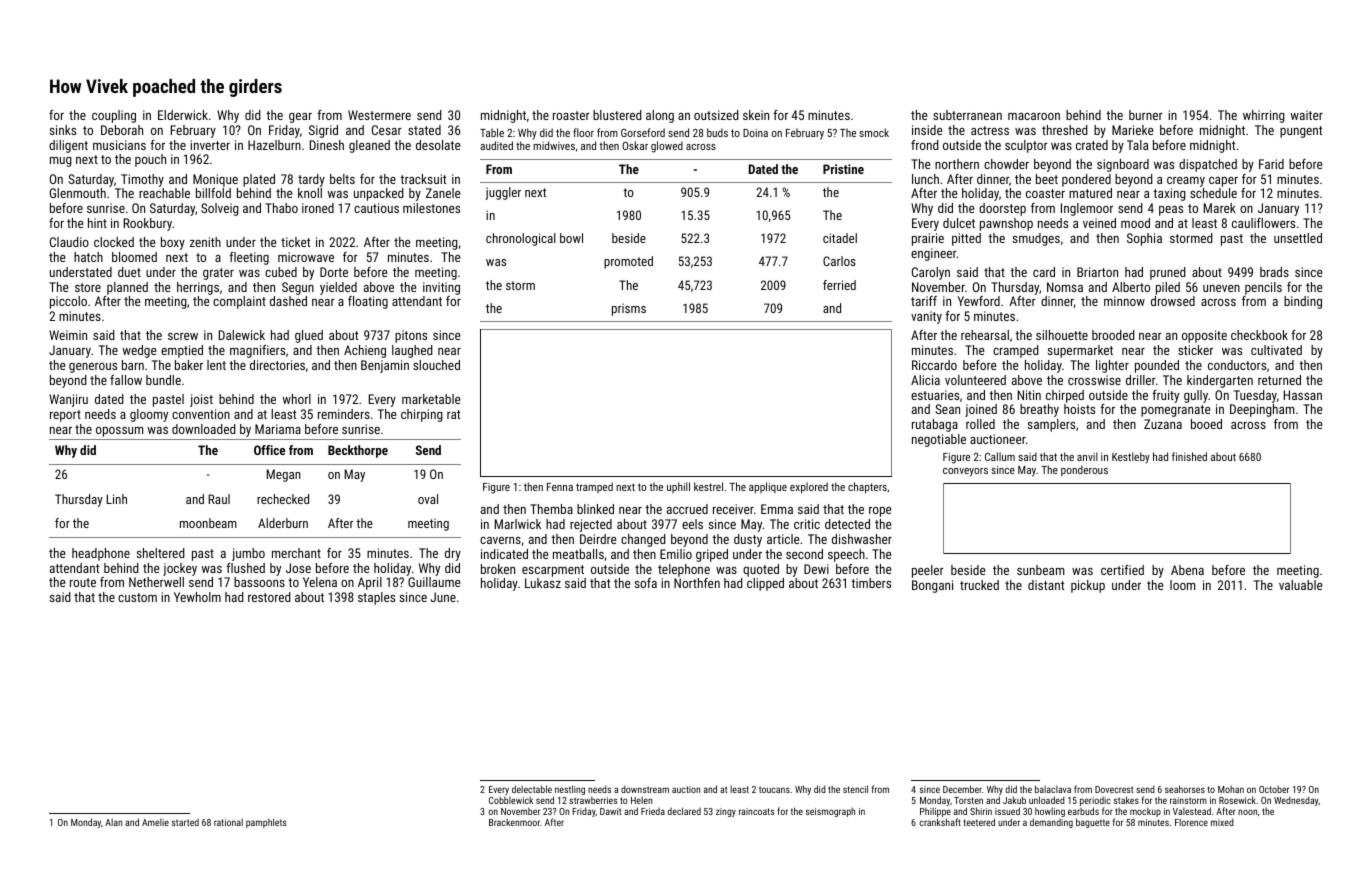  What do you see at coordinates (965, 472) in the screenshot?
I see `conveyors` at bounding box center [965, 472].
